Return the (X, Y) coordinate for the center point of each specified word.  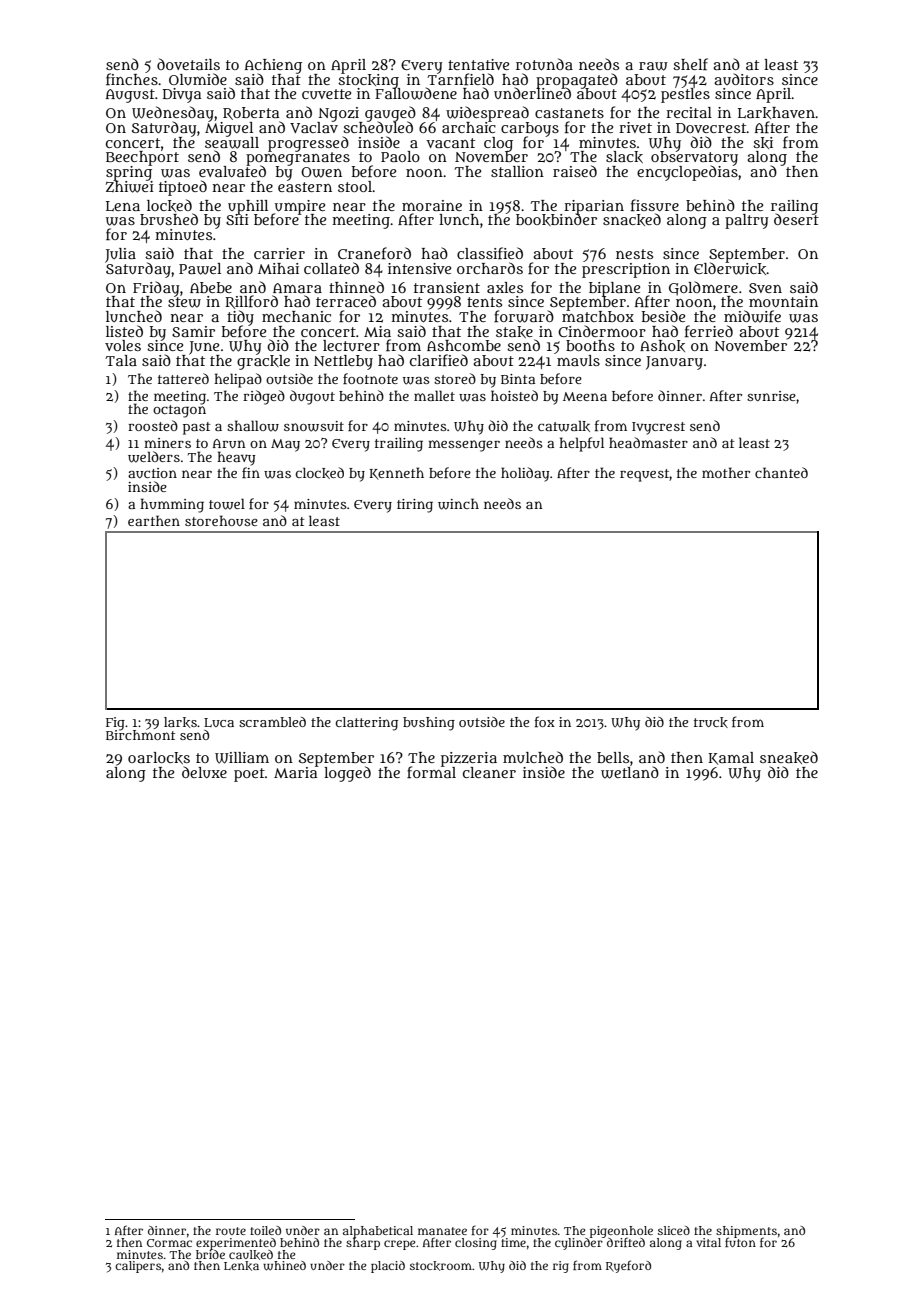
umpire (299, 207)
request (644, 475)
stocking (368, 80)
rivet (635, 127)
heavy (236, 458)
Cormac (169, 1243)
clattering (367, 724)
